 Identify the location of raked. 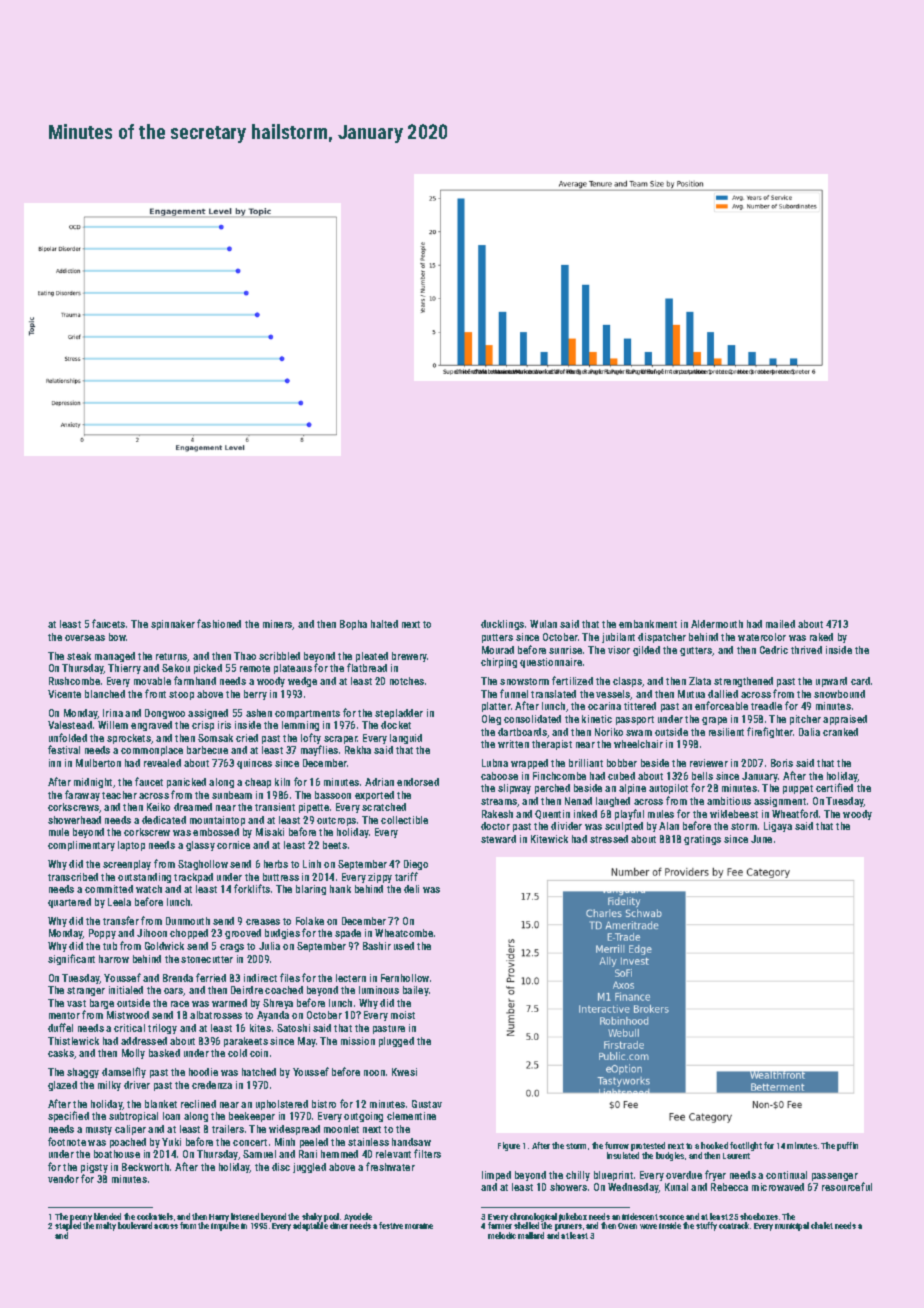
(821, 637).
